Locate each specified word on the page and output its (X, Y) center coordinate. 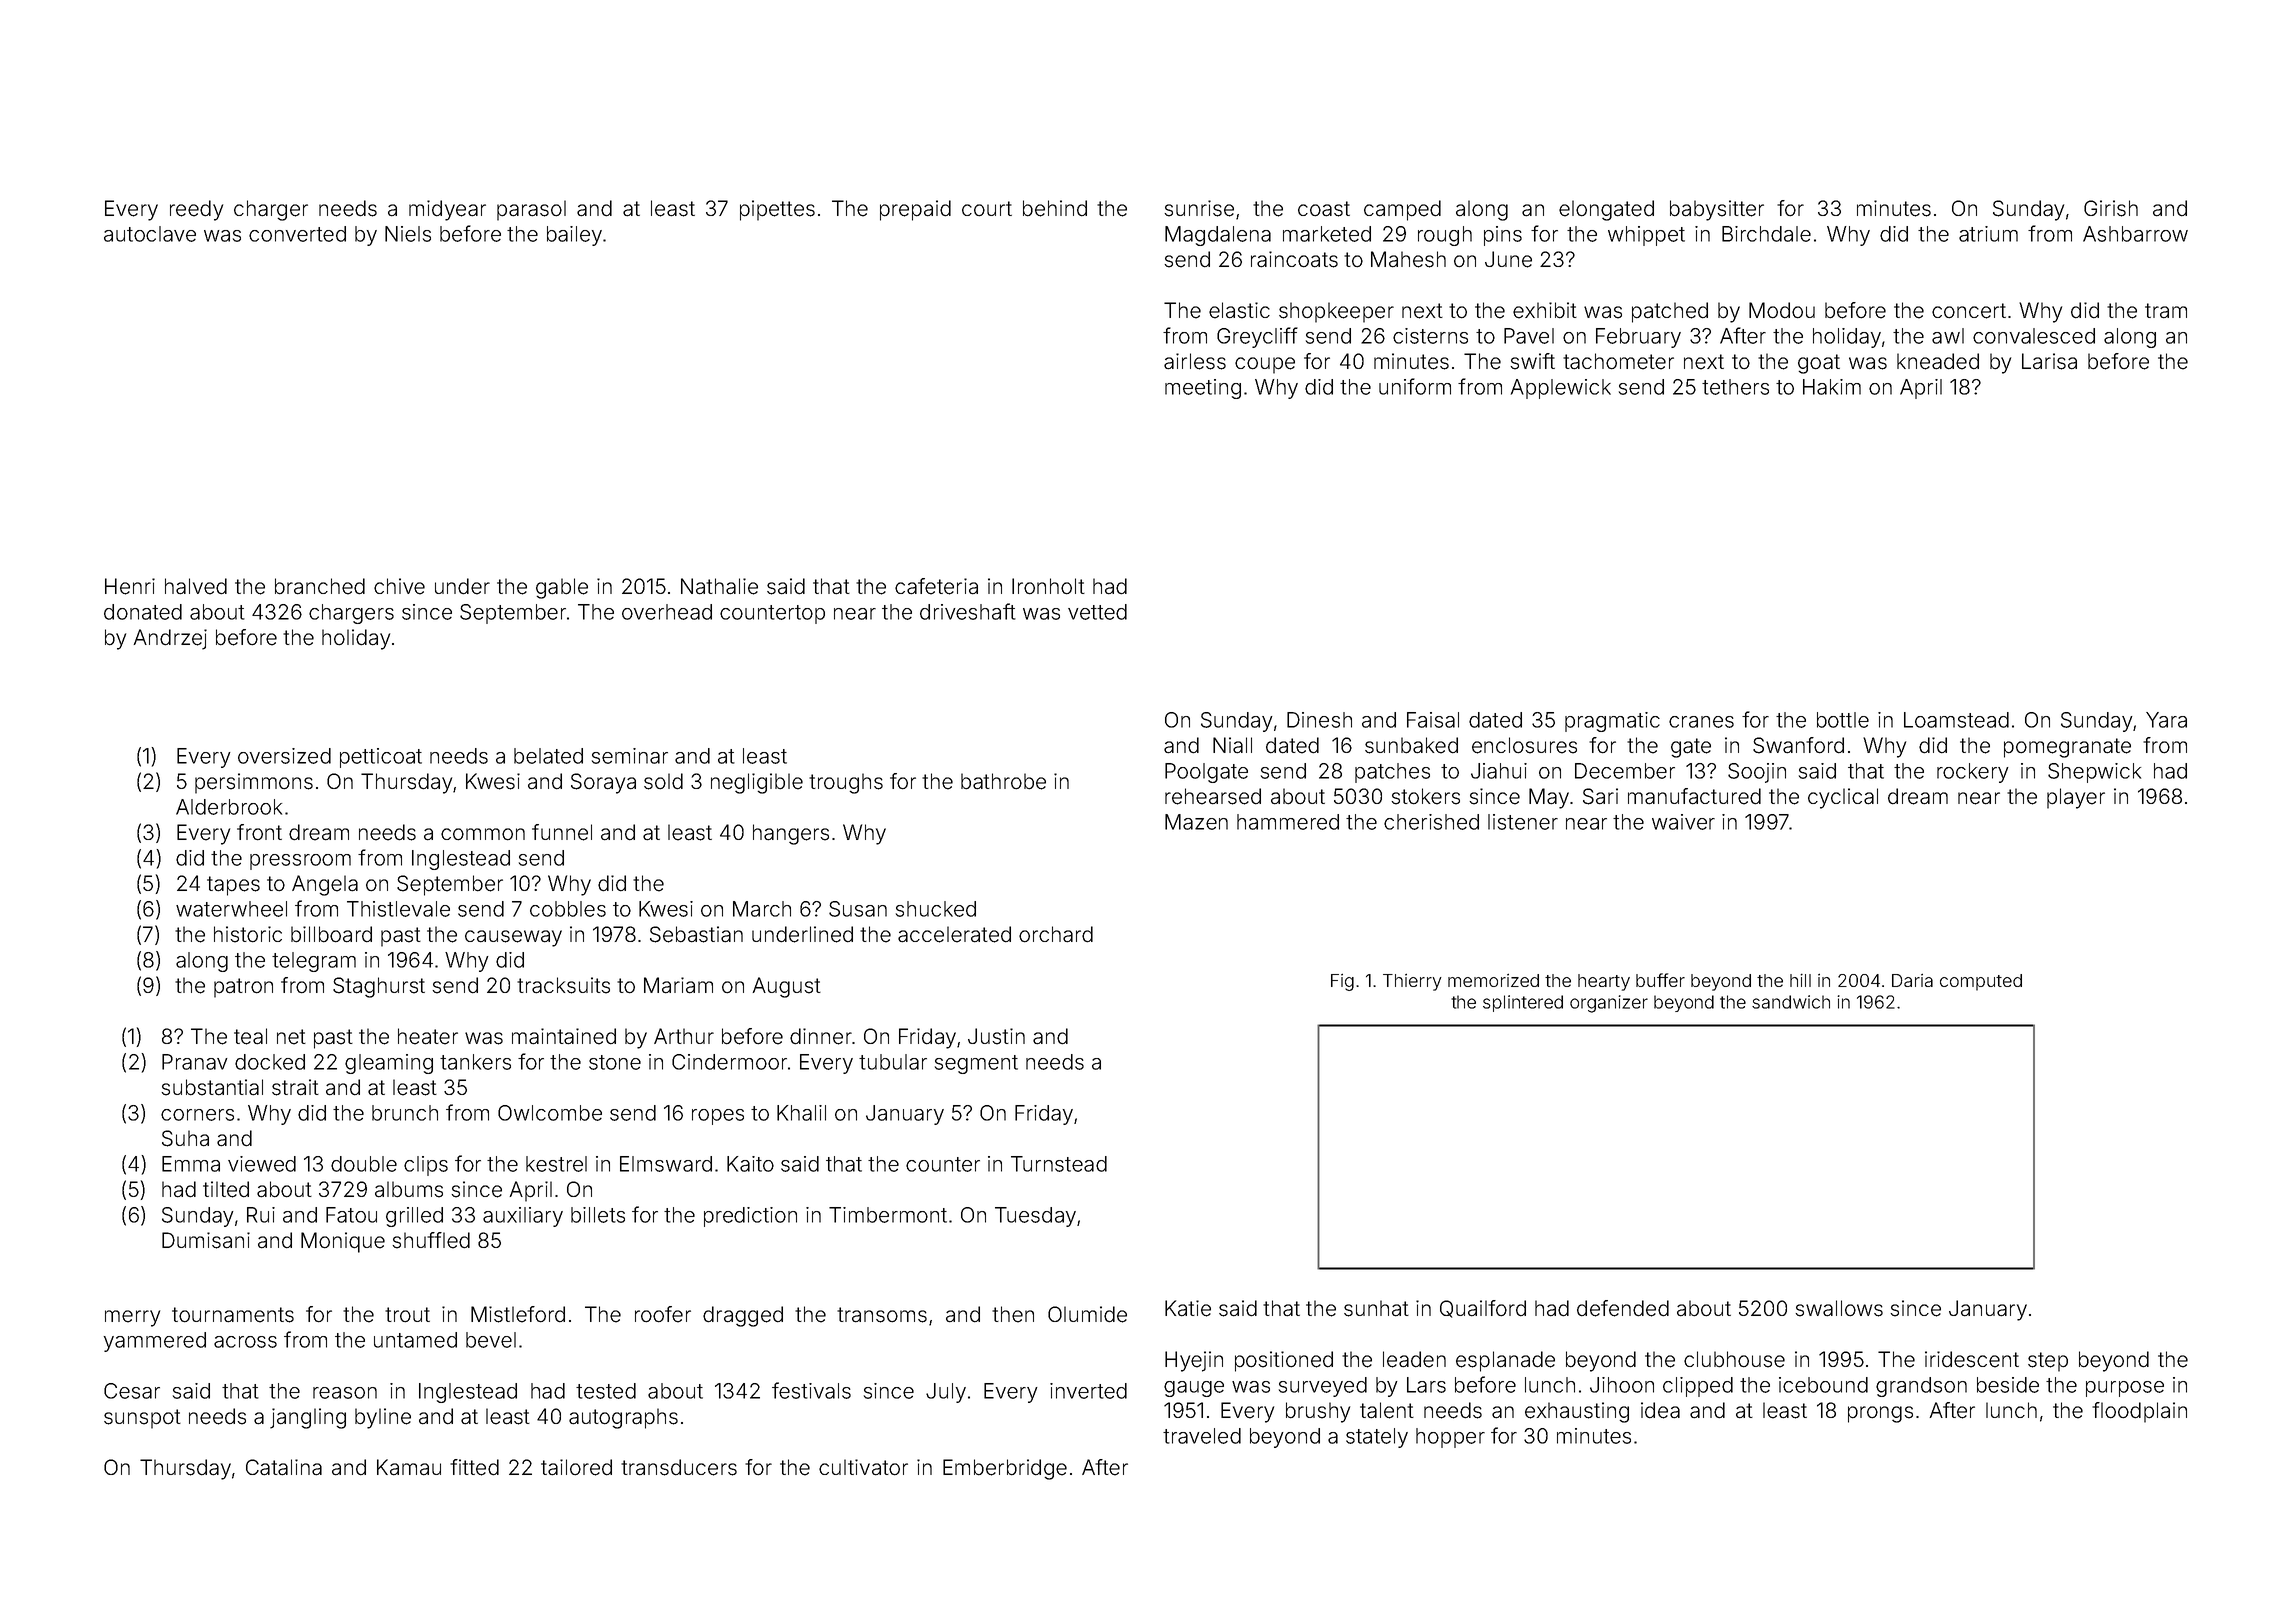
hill (1800, 980)
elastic (1239, 310)
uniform (1415, 386)
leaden (1414, 1359)
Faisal (1433, 720)
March (762, 909)
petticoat (381, 758)
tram (2166, 311)
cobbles (568, 909)
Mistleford (518, 1314)
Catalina (284, 1467)
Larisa (2049, 361)
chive (399, 586)
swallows (1839, 1308)
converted (297, 234)
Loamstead (1956, 720)
